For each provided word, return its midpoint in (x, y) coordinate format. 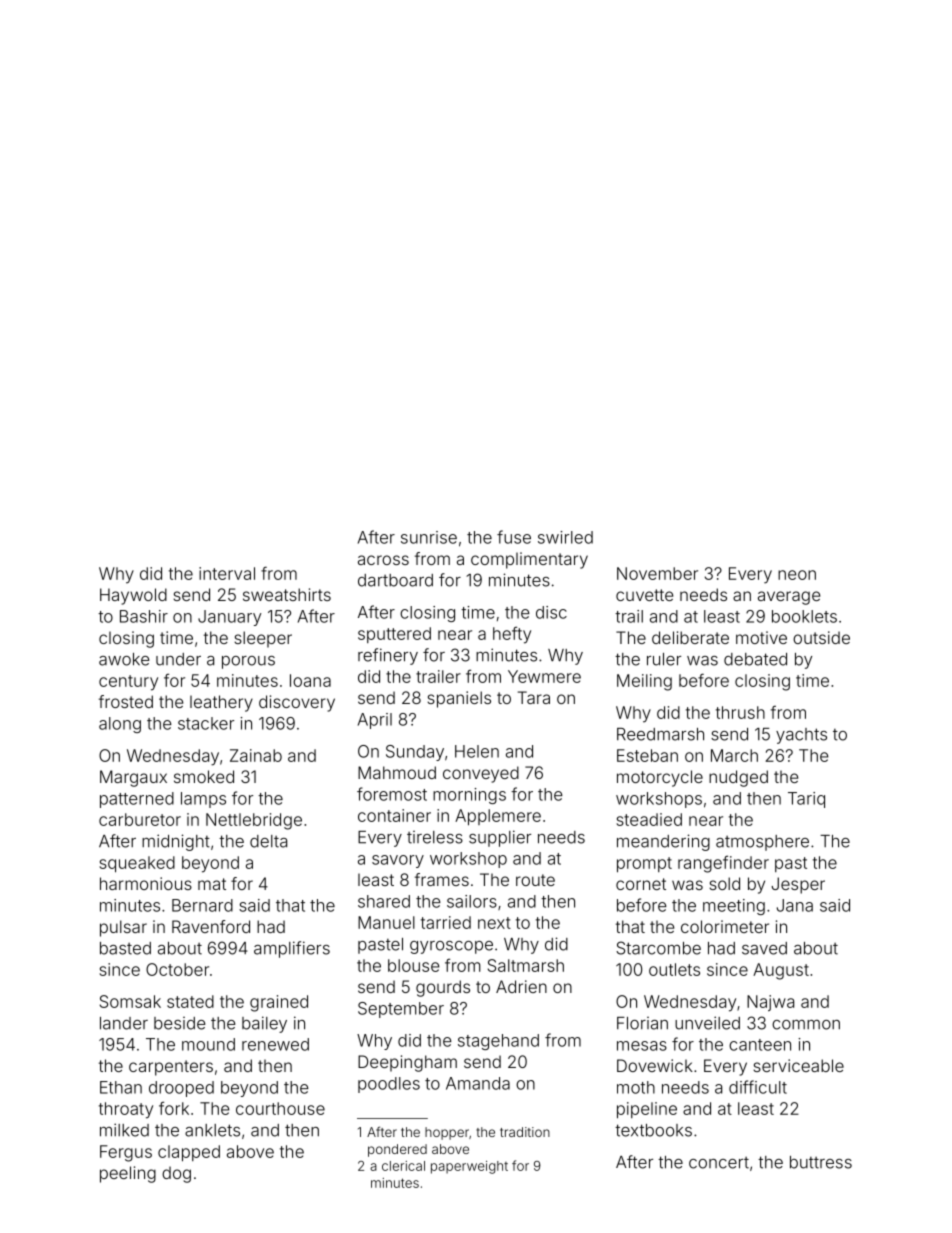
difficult (758, 1087)
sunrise (429, 537)
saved (764, 948)
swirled (565, 537)
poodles (389, 1085)
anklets (212, 1130)
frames (442, 879)
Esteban (647, 755)
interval (227, 573)
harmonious (146, 883)
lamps (203, 800)
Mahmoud (397, 772)
